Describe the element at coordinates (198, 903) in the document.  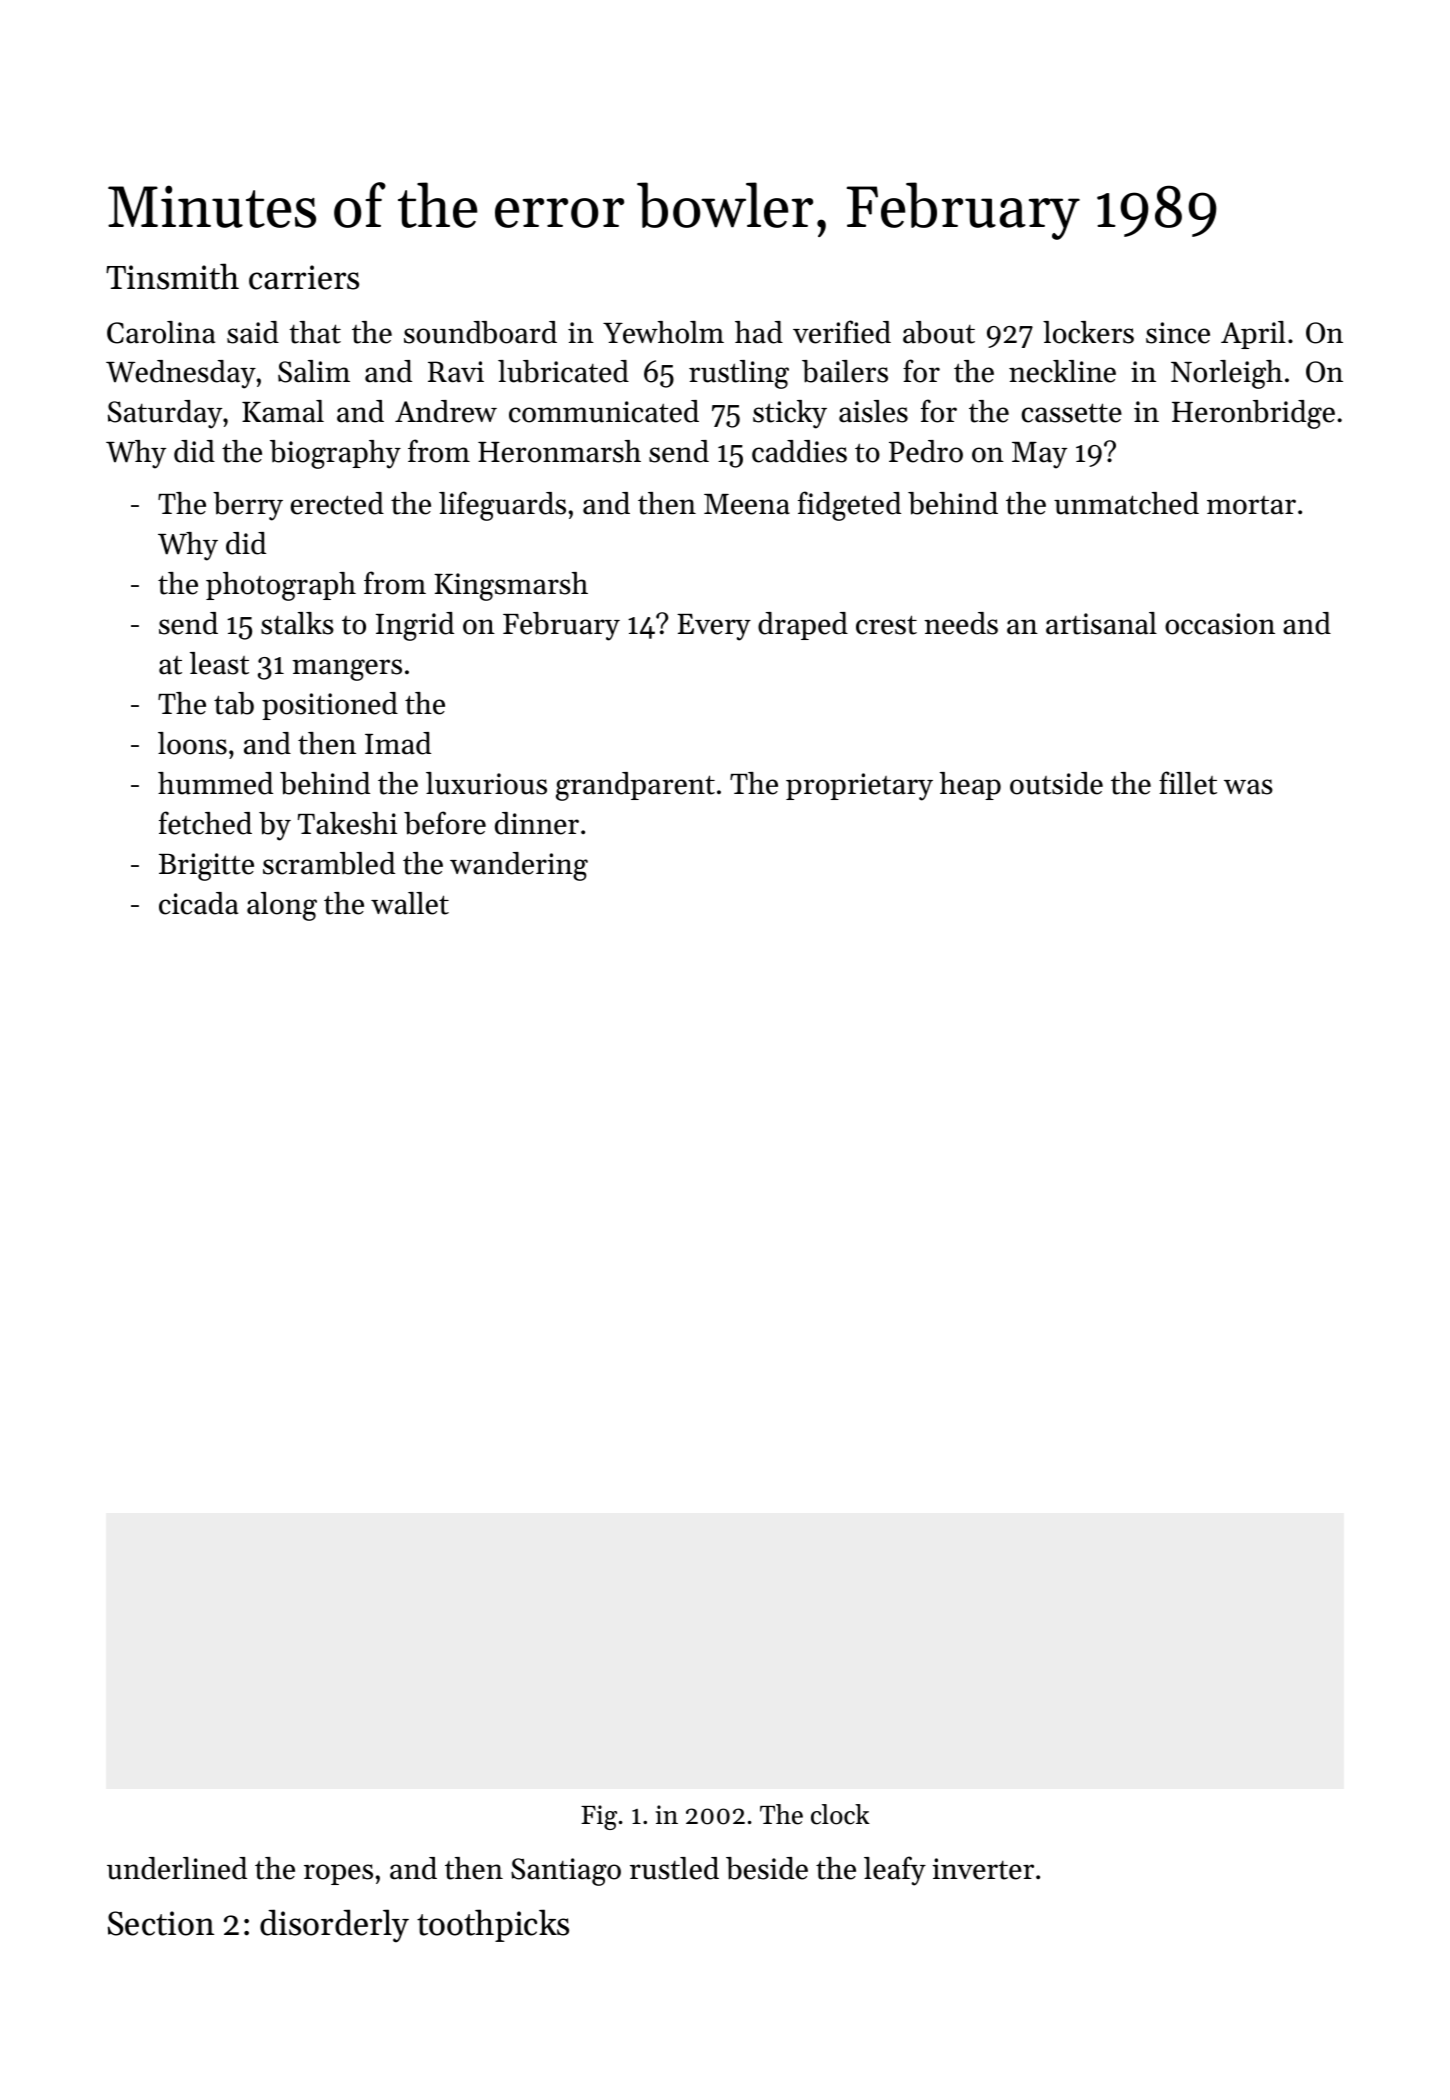
I see `cicada` at that location.
